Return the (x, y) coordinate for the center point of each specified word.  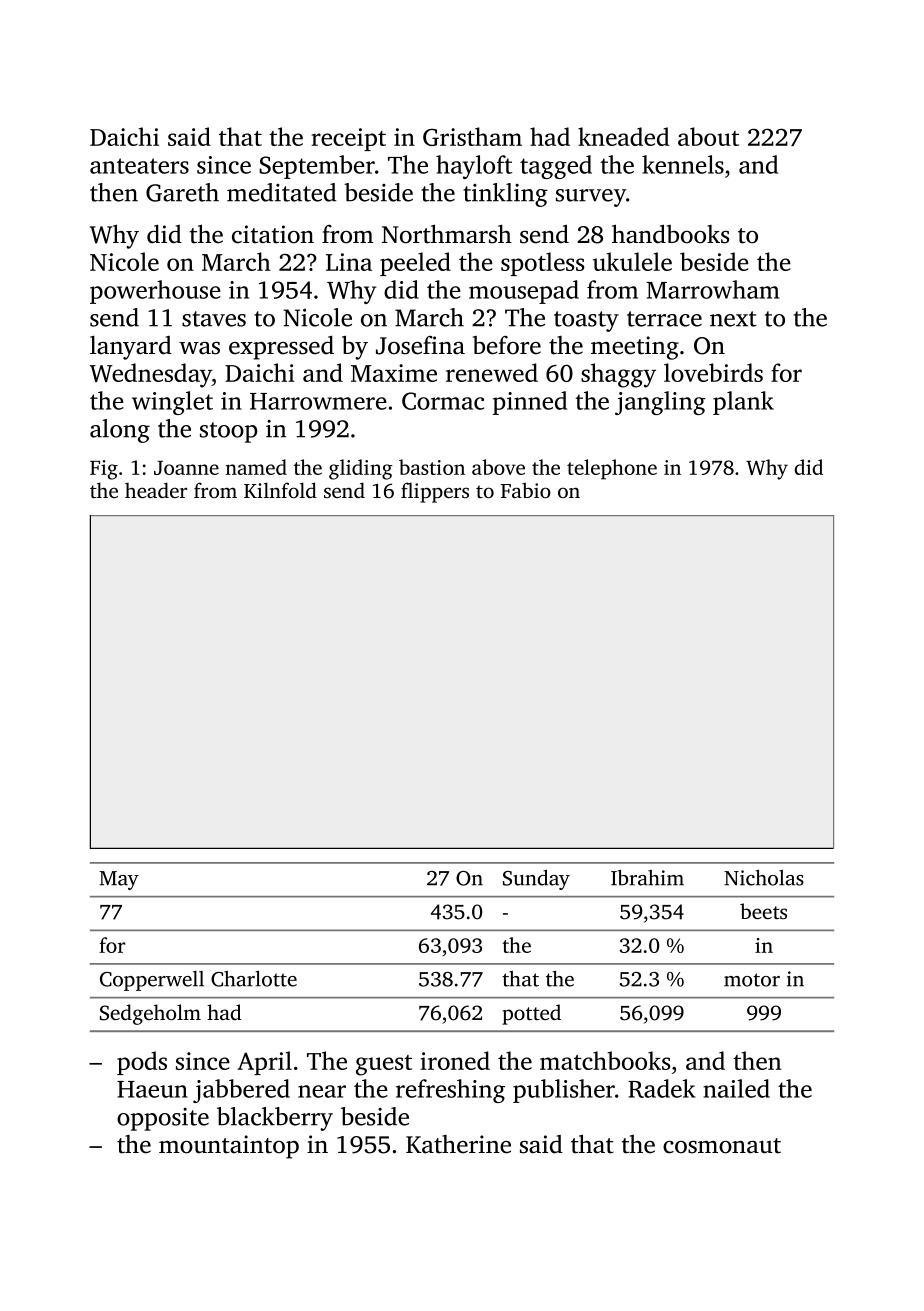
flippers (435, 492)
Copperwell (152, 981)
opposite (163, 1119)
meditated (281, 192)
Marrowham (713, 289)
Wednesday (151, 375)
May (119, 880)
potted (531, 1014)
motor (752, 980)
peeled (415, 264)
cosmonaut (722, 1146)
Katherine (458, 1144)
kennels (683, 164)
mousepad (524, 292)
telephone (612, 469)
